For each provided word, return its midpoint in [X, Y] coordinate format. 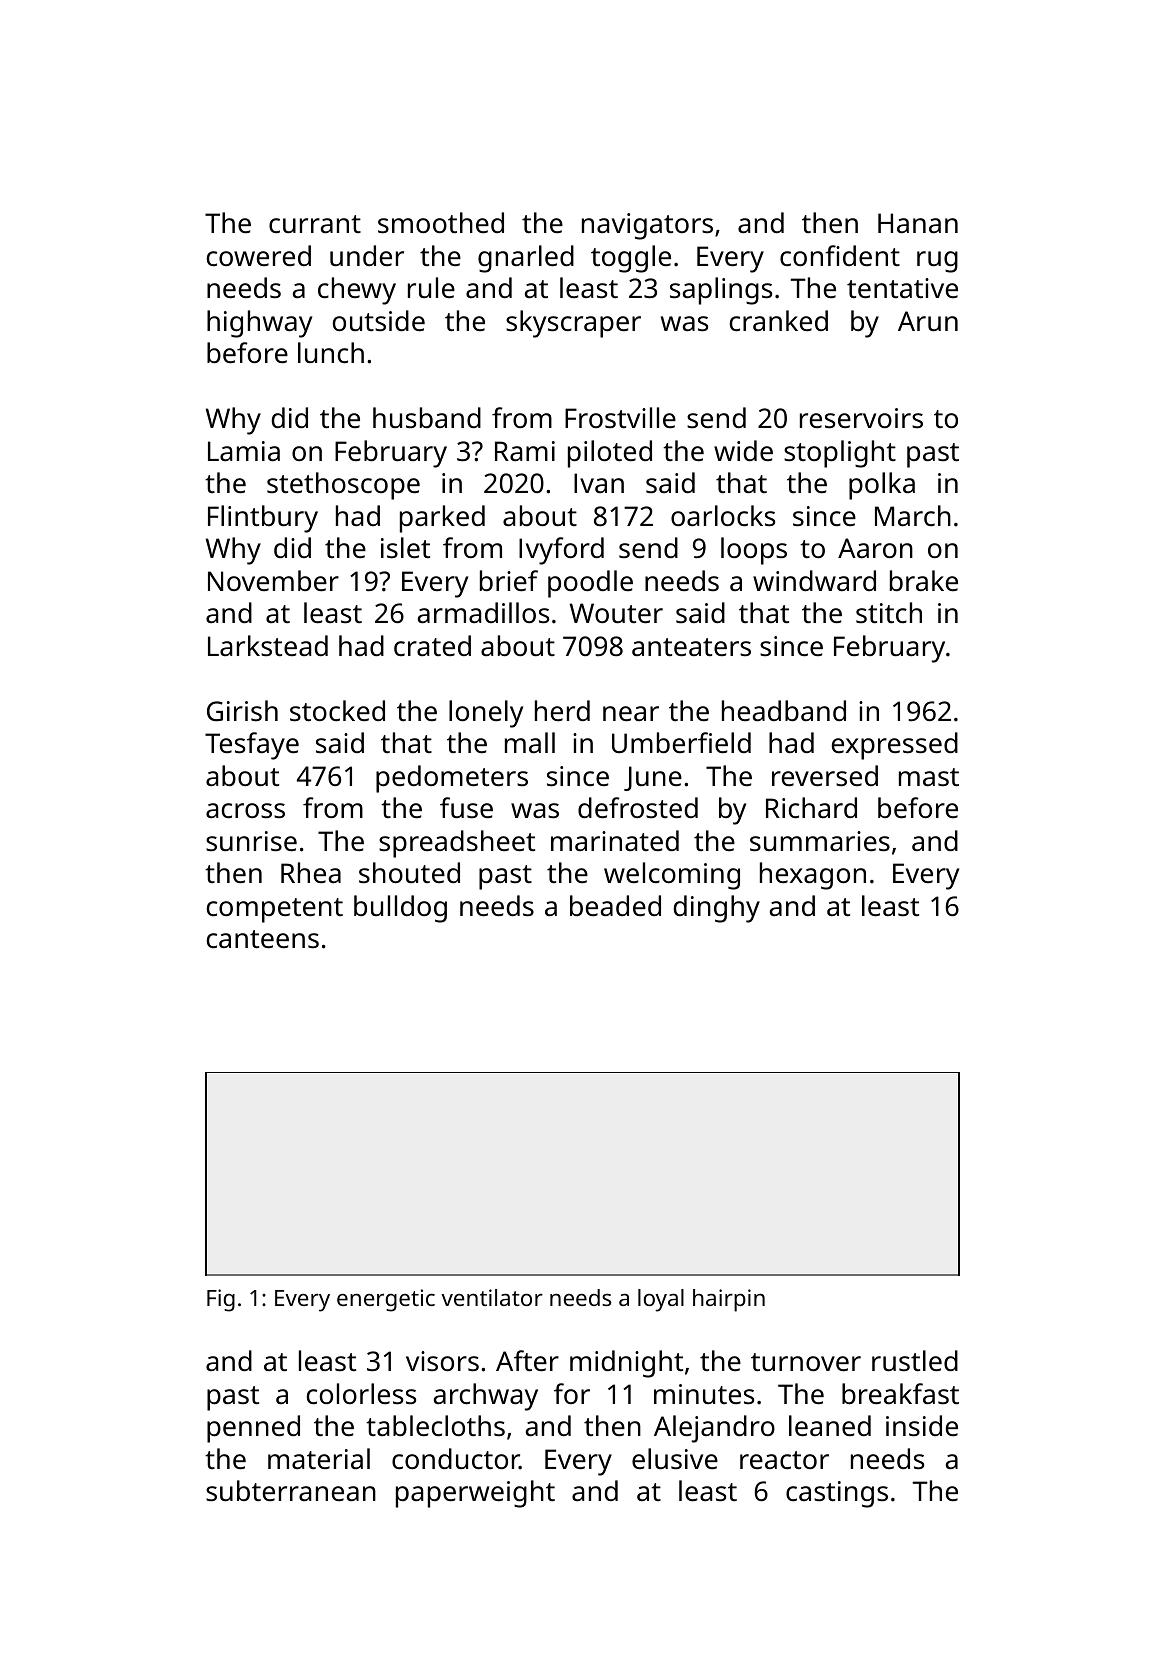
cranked [779, 321]
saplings [721, 291]
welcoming [672, 876]
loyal [661, 1300]
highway [259, 324]
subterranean [291, 1490]
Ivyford [561, 551]
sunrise [251, 841]
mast [929, 777]
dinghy [717, 909]
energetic [386, 1300]
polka [882, 486]
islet [405, 548]
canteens [263, 939]
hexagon [813, 876]
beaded [615, 905]
